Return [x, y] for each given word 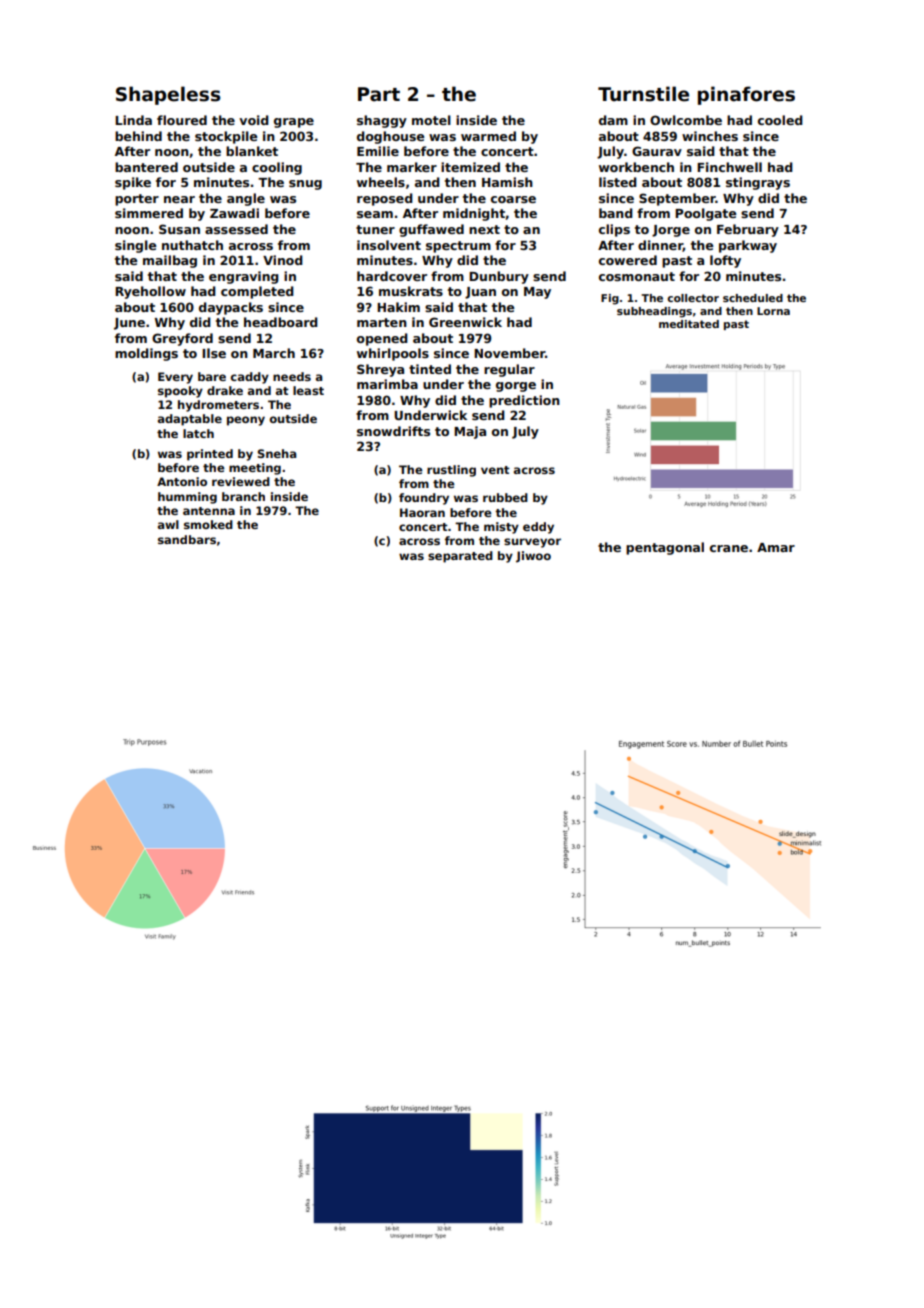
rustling [451, 471]
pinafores [746, 95]
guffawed [431, 230]
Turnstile [643, 94]
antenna [209, 511]
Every [175, 378]
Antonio [182, 481]
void [254, 120]
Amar [776, 547]
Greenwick [465, 322]
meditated [689, 324]
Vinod [283, 260]
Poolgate [705, 214]
